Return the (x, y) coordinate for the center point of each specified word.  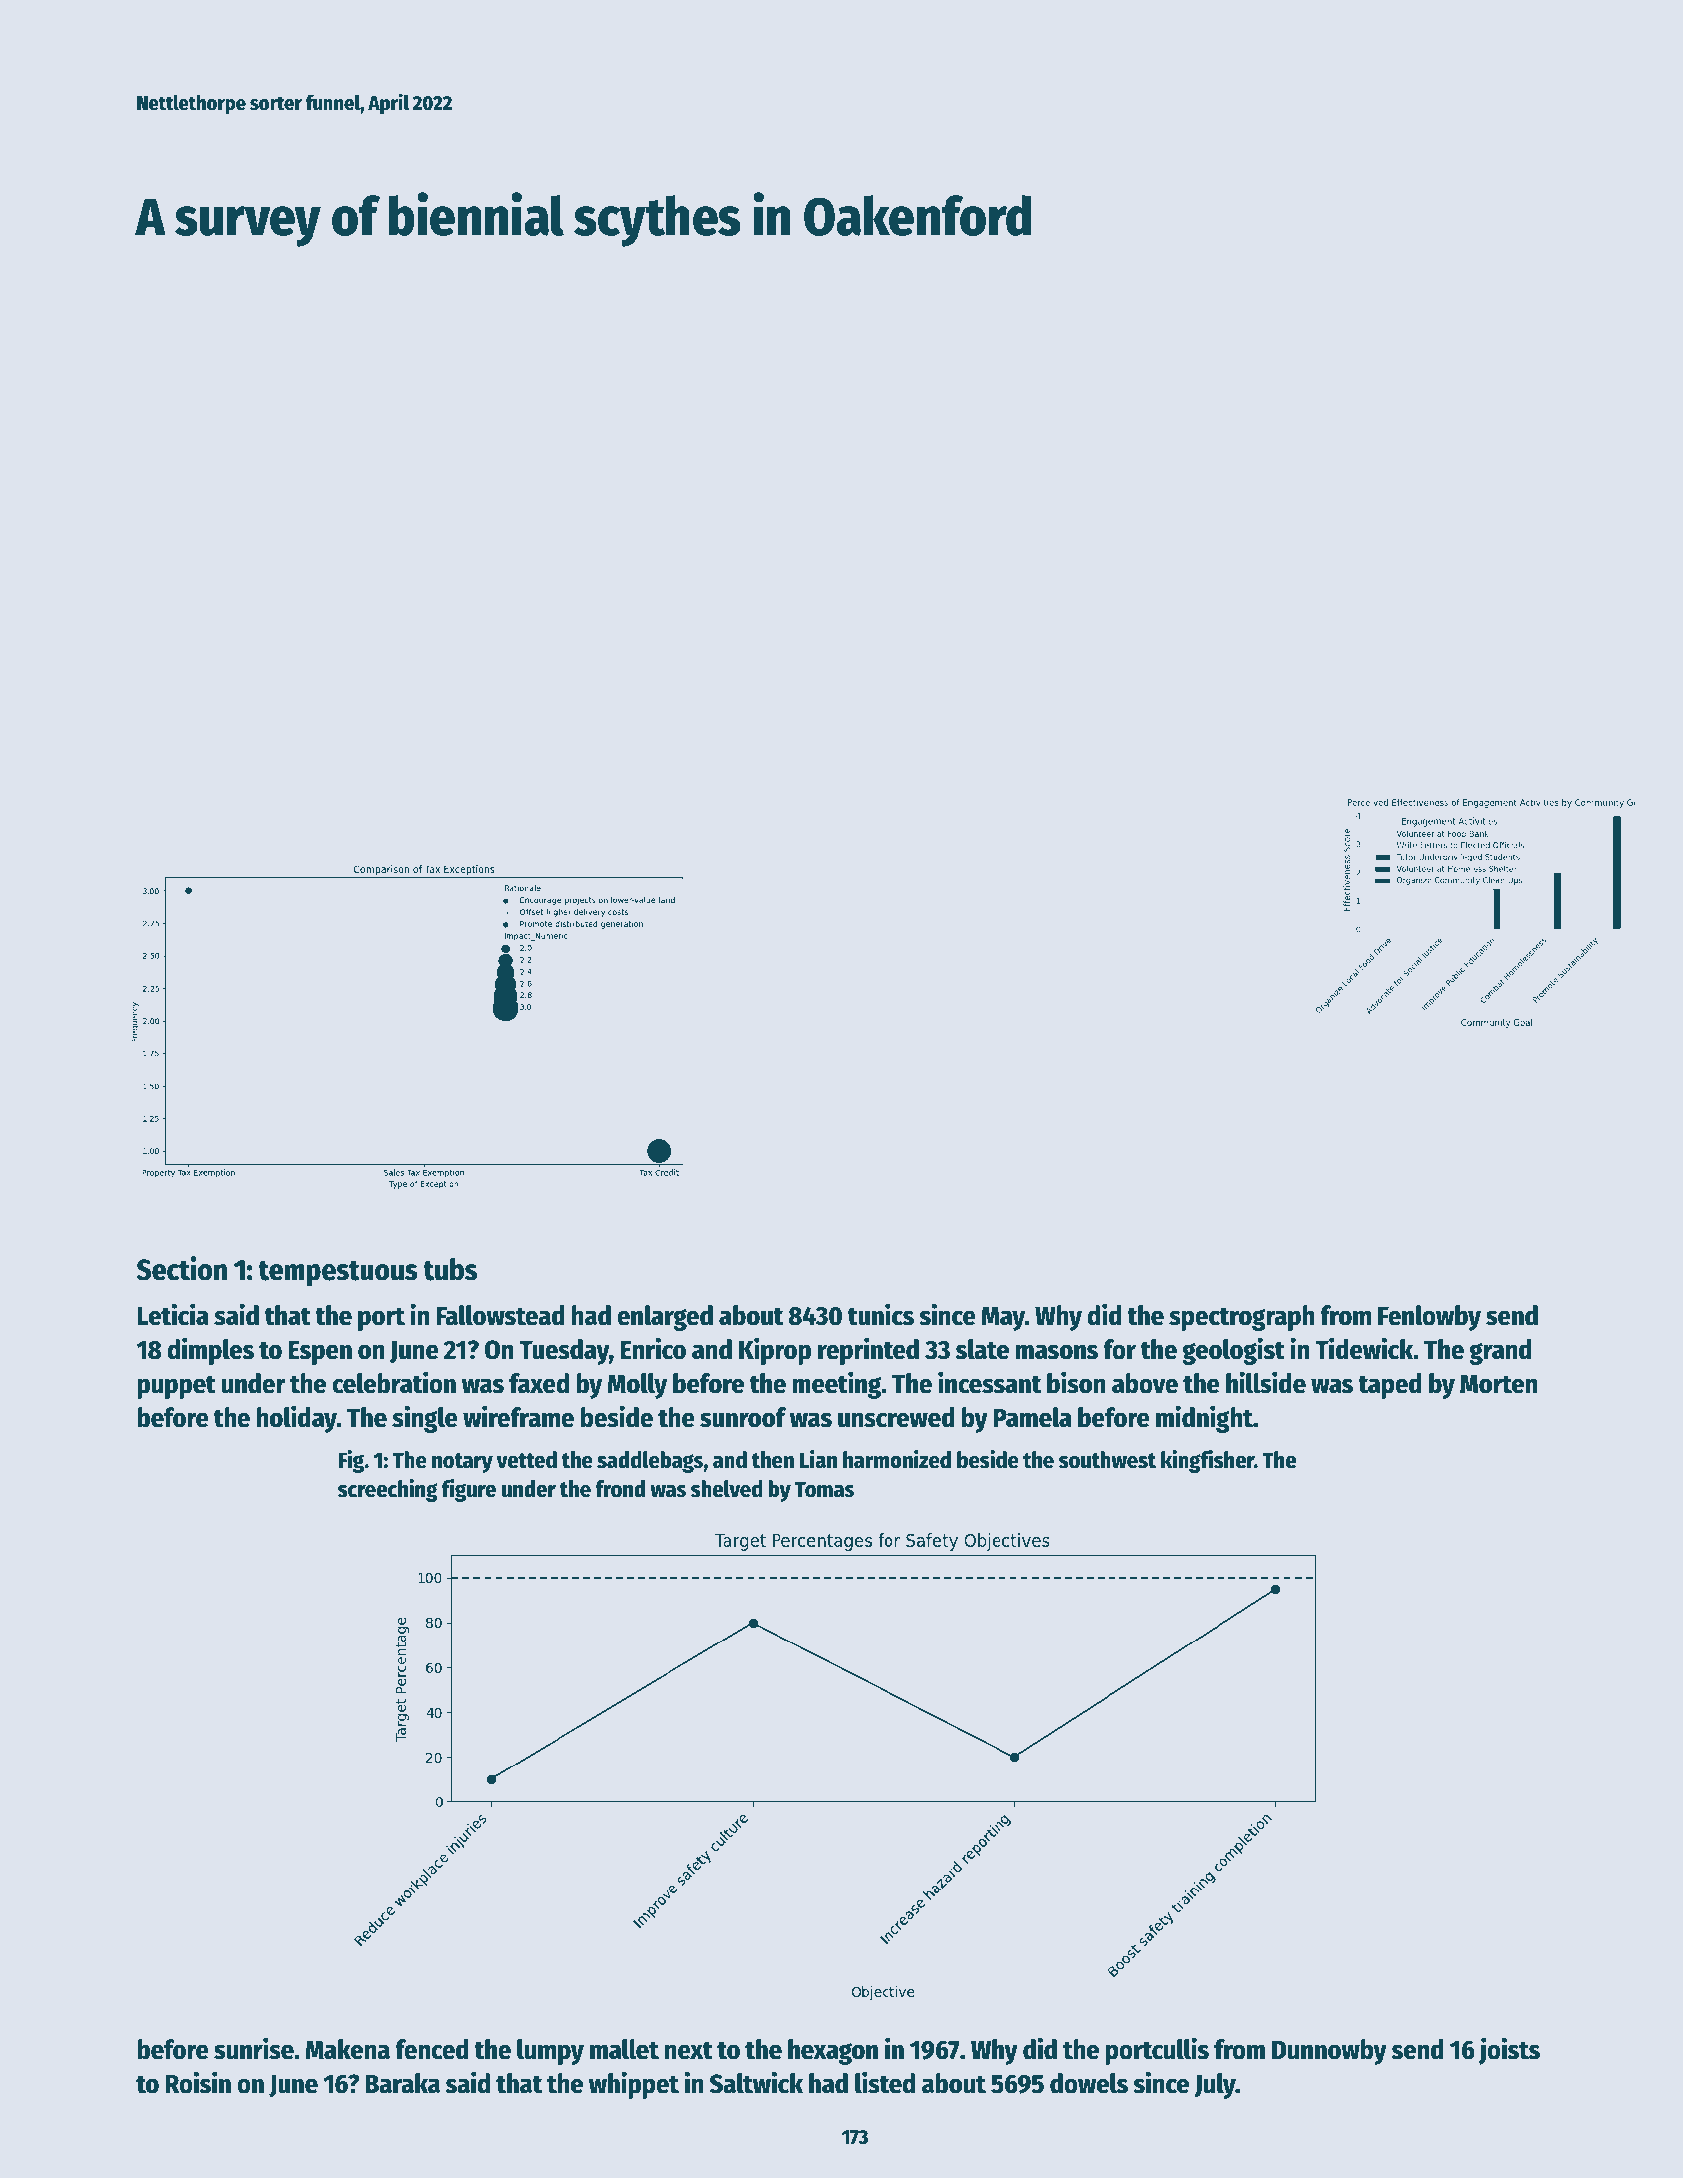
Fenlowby (1429, 1318)
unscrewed (896, 1417)
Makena (348, 2049)
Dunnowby (1329, 2052)
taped (1390, 1386)
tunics (881, 1314)
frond (620, 1489)
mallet (624, 2049)
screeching (388, 1490)
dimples (210, 1351)
